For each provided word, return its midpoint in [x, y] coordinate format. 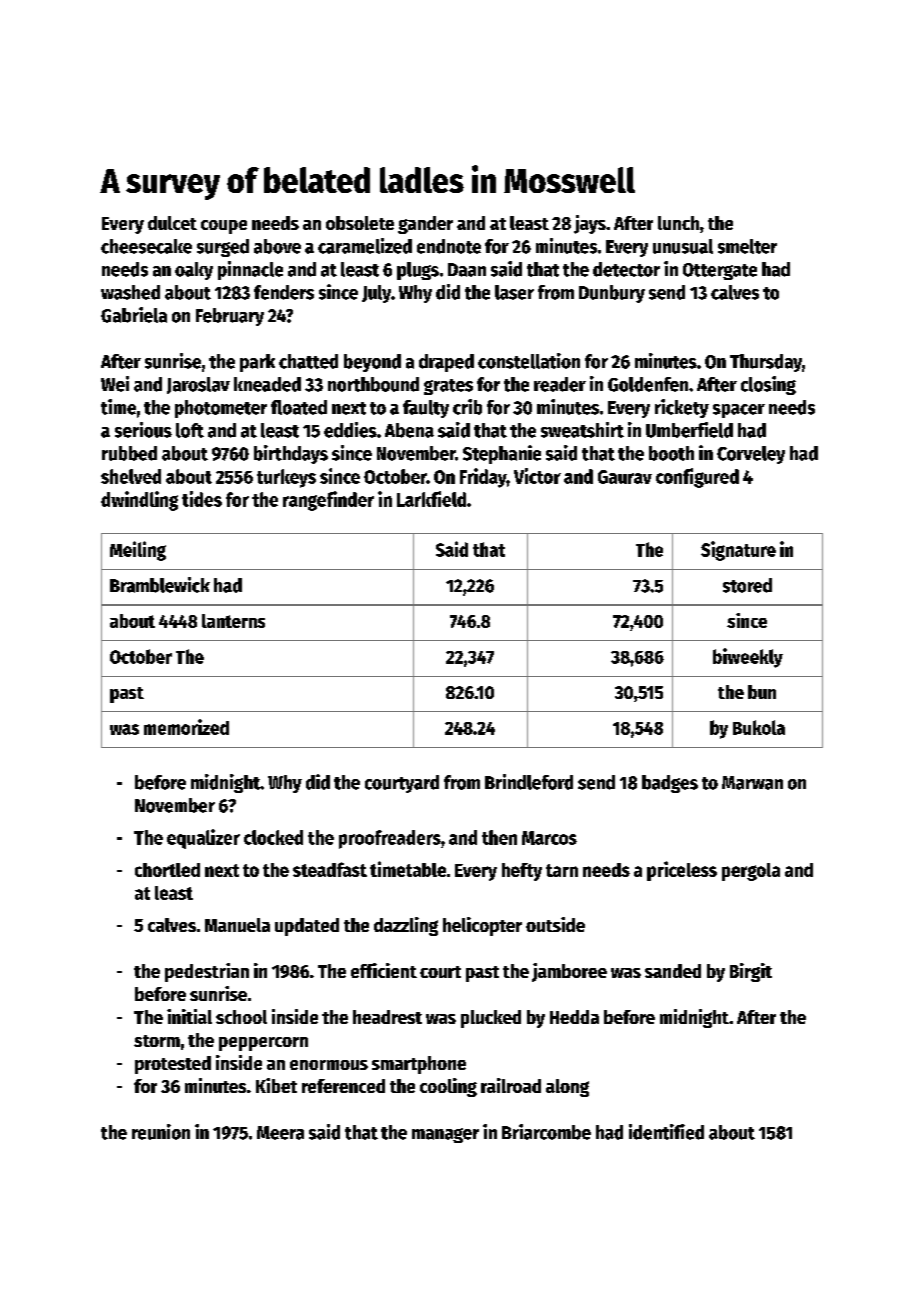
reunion [161, 1132]
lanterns [233, 621]
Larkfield [431, 499]
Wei [115, 384]
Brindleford [529, 782]
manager [445, 1135]
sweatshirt [582, 430]
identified [666, 1132]
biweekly [748, 658]
